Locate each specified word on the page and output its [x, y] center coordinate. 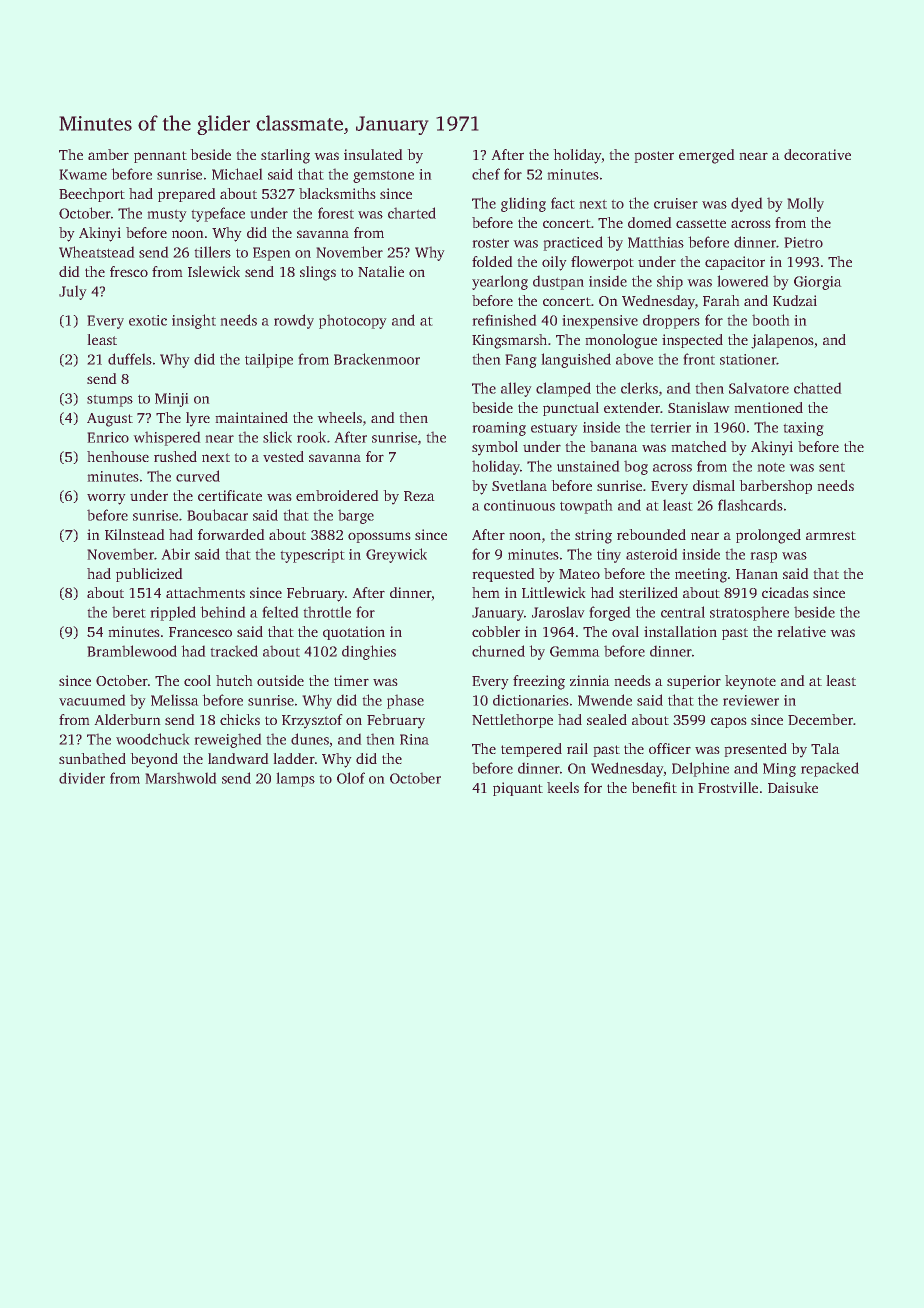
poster [654, 157]
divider [82, 778]
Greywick [396, 555]
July [72, 293]
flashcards [750, 505]
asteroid [651, 554]
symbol [495, 448]
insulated [373, 154]
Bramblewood [132, 651]
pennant [160, 157]
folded [492, 261]
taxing [803, 429]
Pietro [804, 242]
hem [485, 592]
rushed [175, 456]
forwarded [231, 534]
